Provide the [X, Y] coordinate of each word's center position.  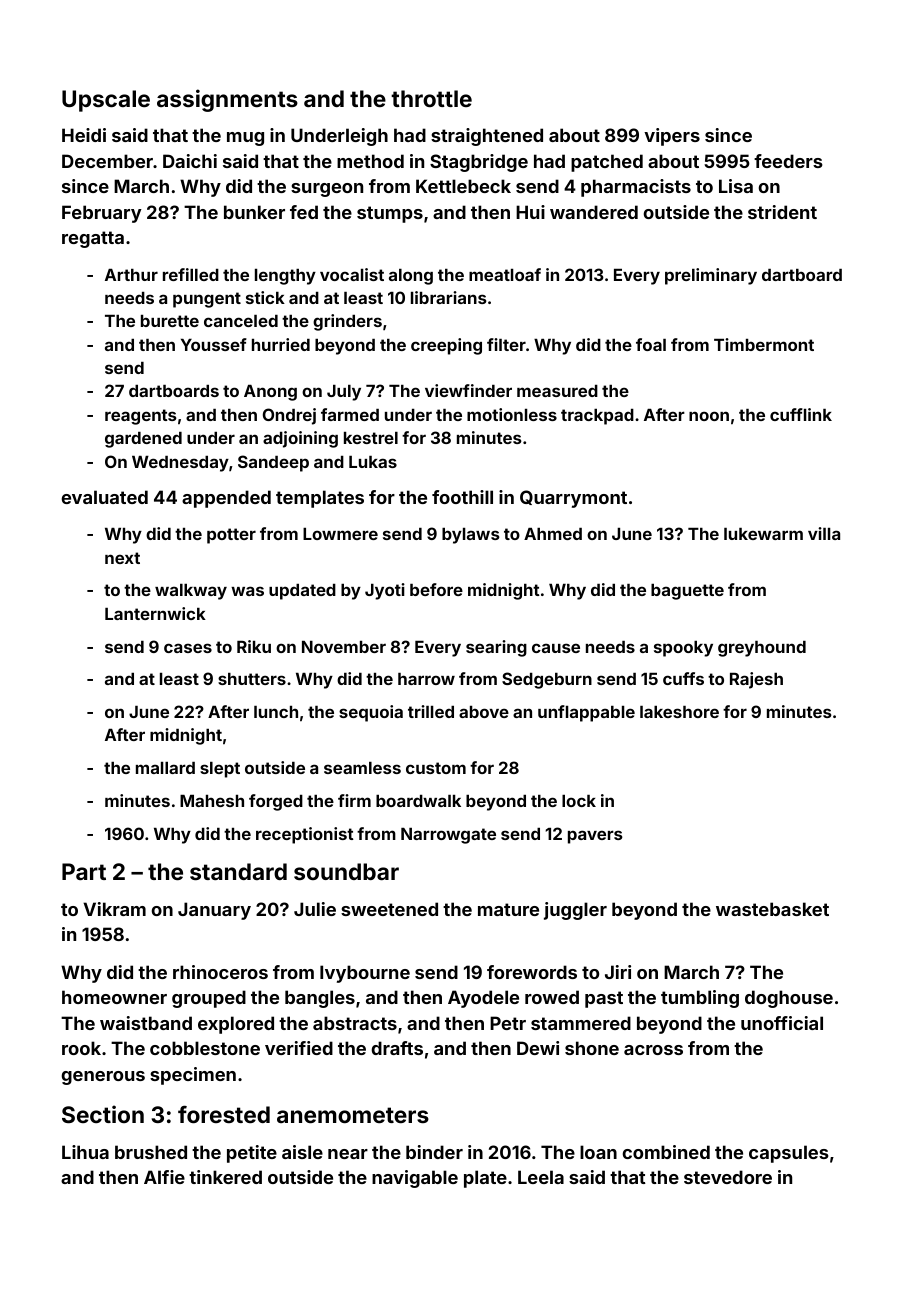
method [370, 161]
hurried [281, 344]
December [107, 161]
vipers [672, 137]
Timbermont [764, 344]
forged [276, 802]
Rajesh [756, 680]
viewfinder [468, 390]
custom [436, 768]
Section [103, 1114]
